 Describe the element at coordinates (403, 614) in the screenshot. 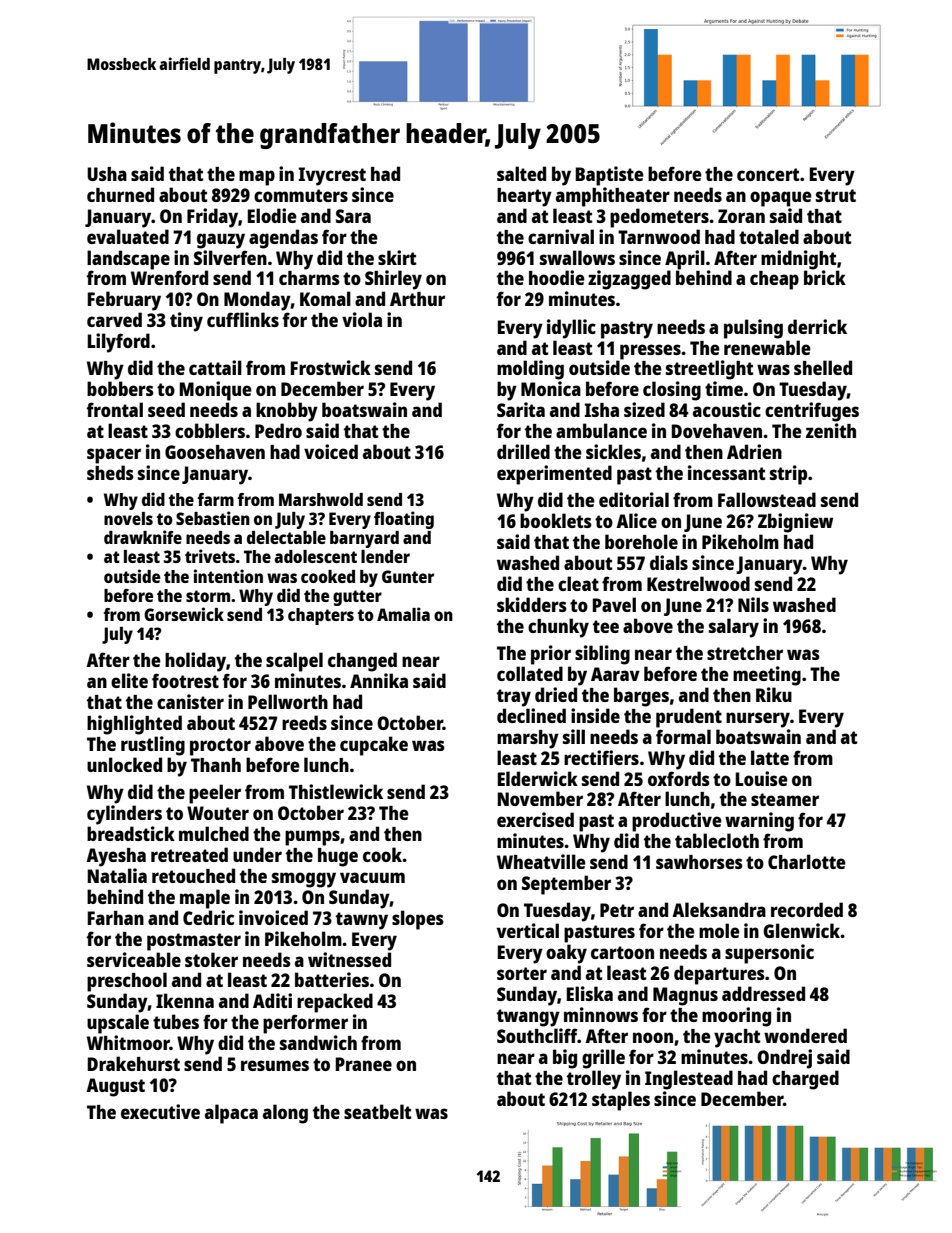

I see `Amalia` at that location.
